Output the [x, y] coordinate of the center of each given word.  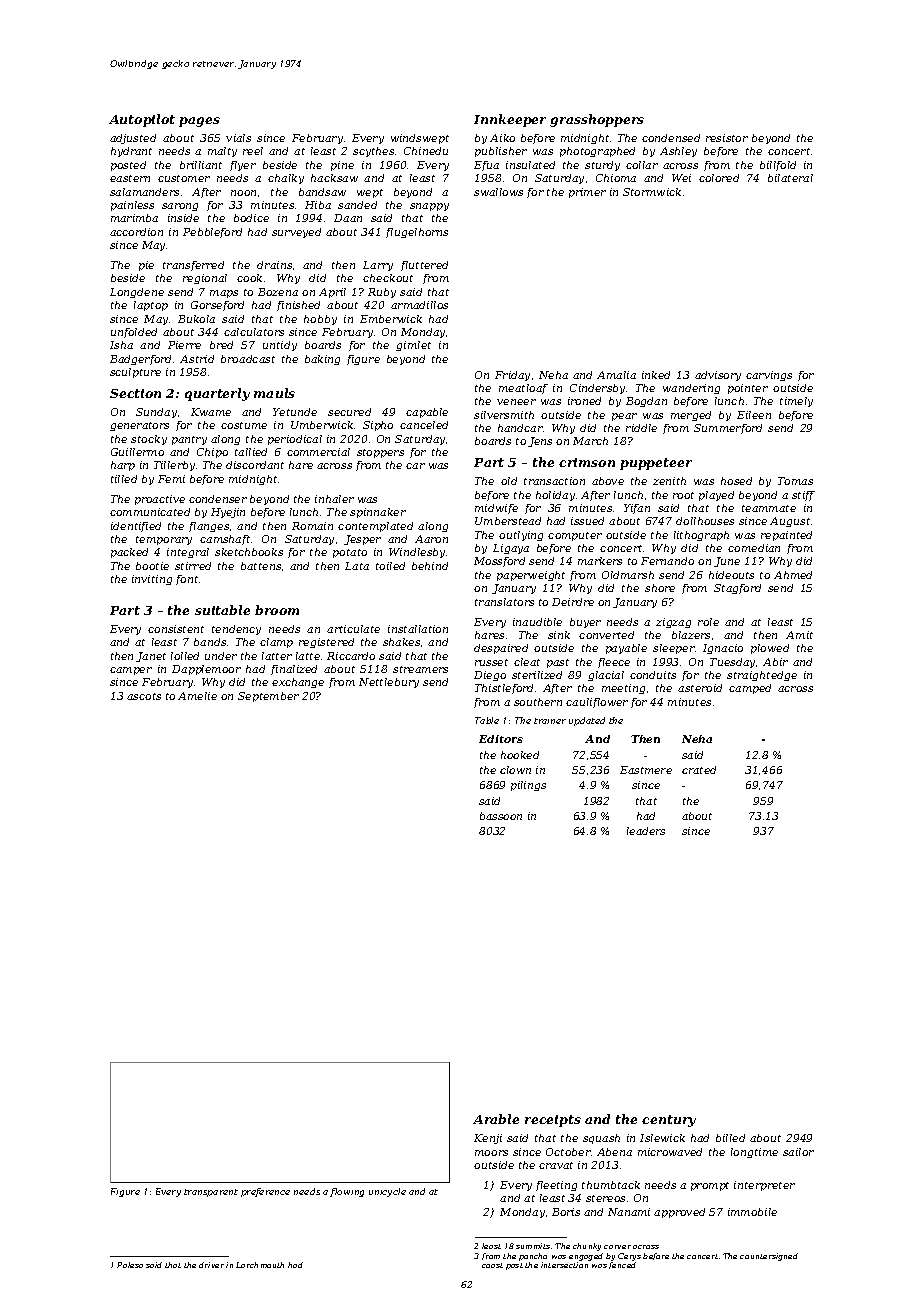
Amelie [197, 696]
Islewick [662, 1138]
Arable [496, 1119]
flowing [347, 1192]
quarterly [217, 394]
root [683, 495]
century [669, 1121]
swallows [498, 192]
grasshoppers [597, 120]
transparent [211, 1193]
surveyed [296, 233]
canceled [424, 425]
